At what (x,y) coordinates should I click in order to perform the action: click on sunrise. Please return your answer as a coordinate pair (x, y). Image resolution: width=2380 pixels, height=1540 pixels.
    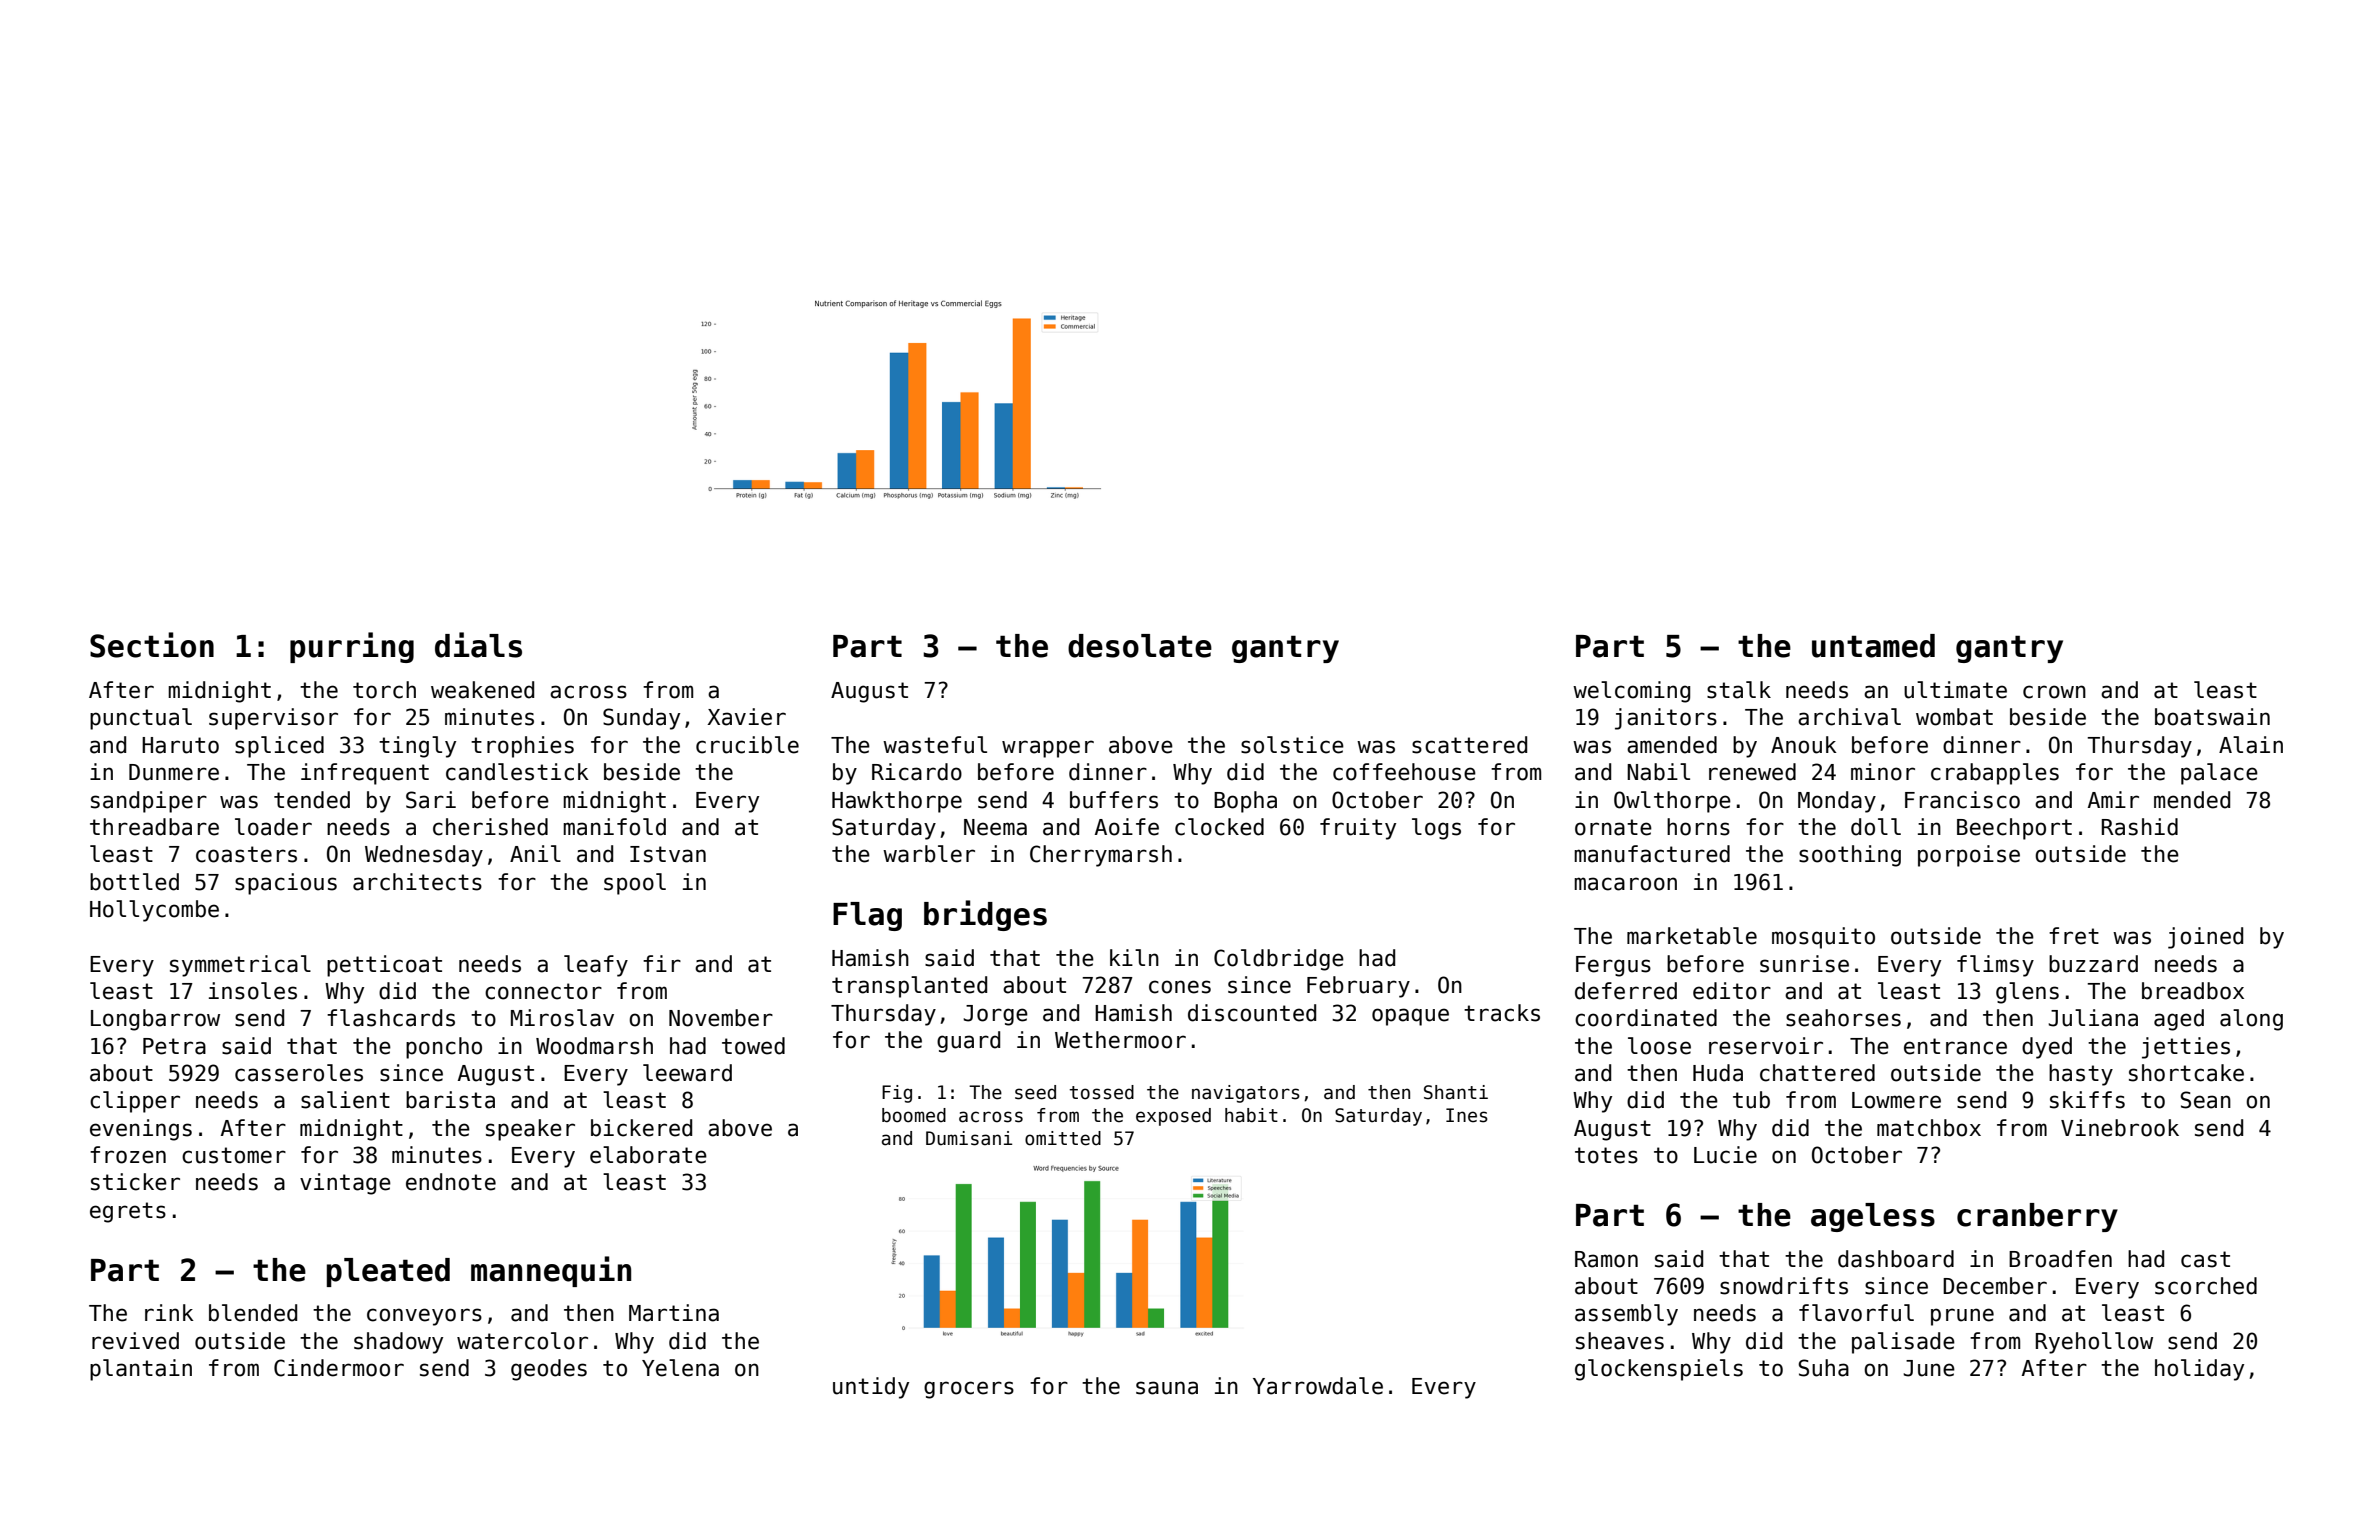
    Looking at the image, I should click on (1804, 964).
